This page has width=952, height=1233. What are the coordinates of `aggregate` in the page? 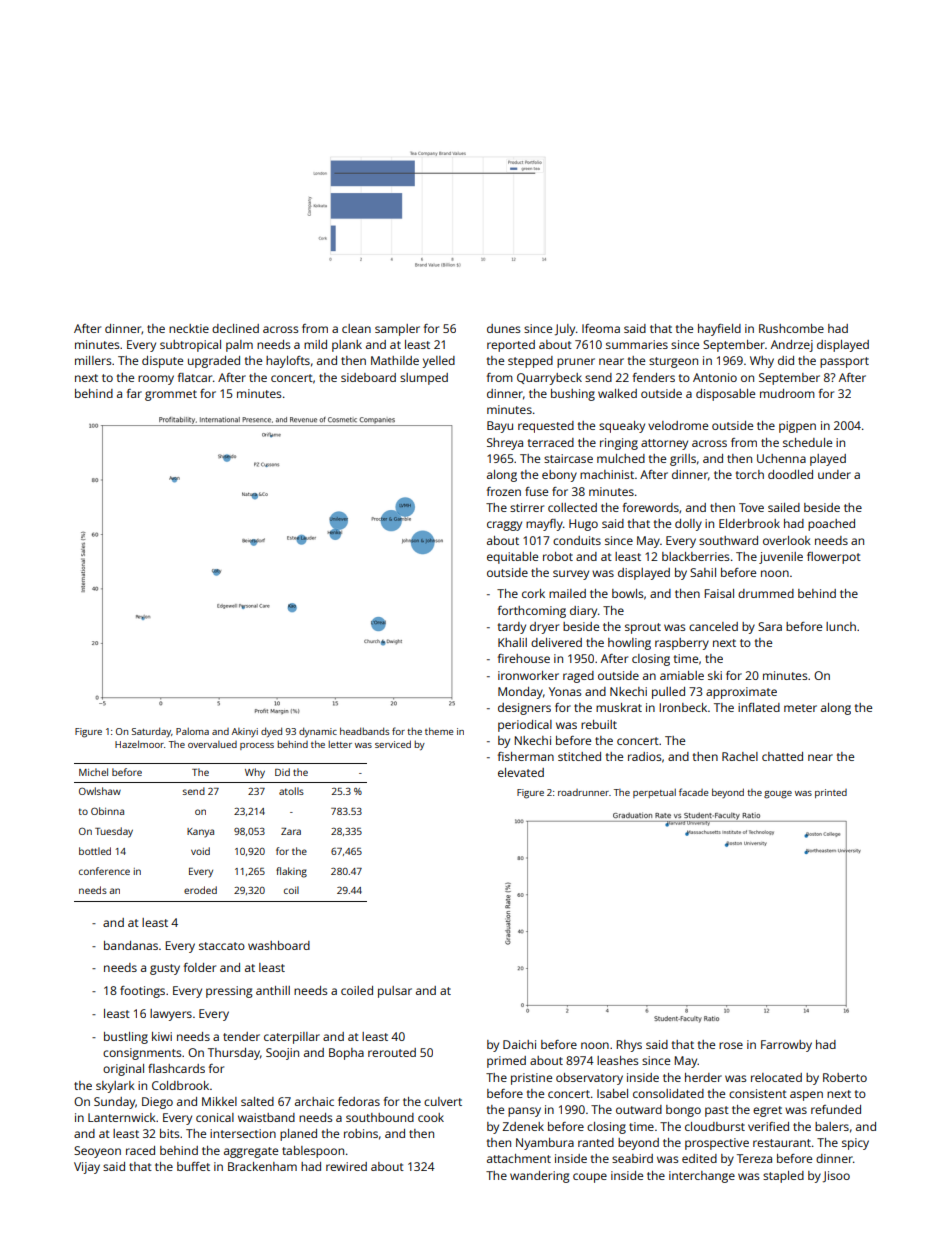 It's located at (251, 1152).
